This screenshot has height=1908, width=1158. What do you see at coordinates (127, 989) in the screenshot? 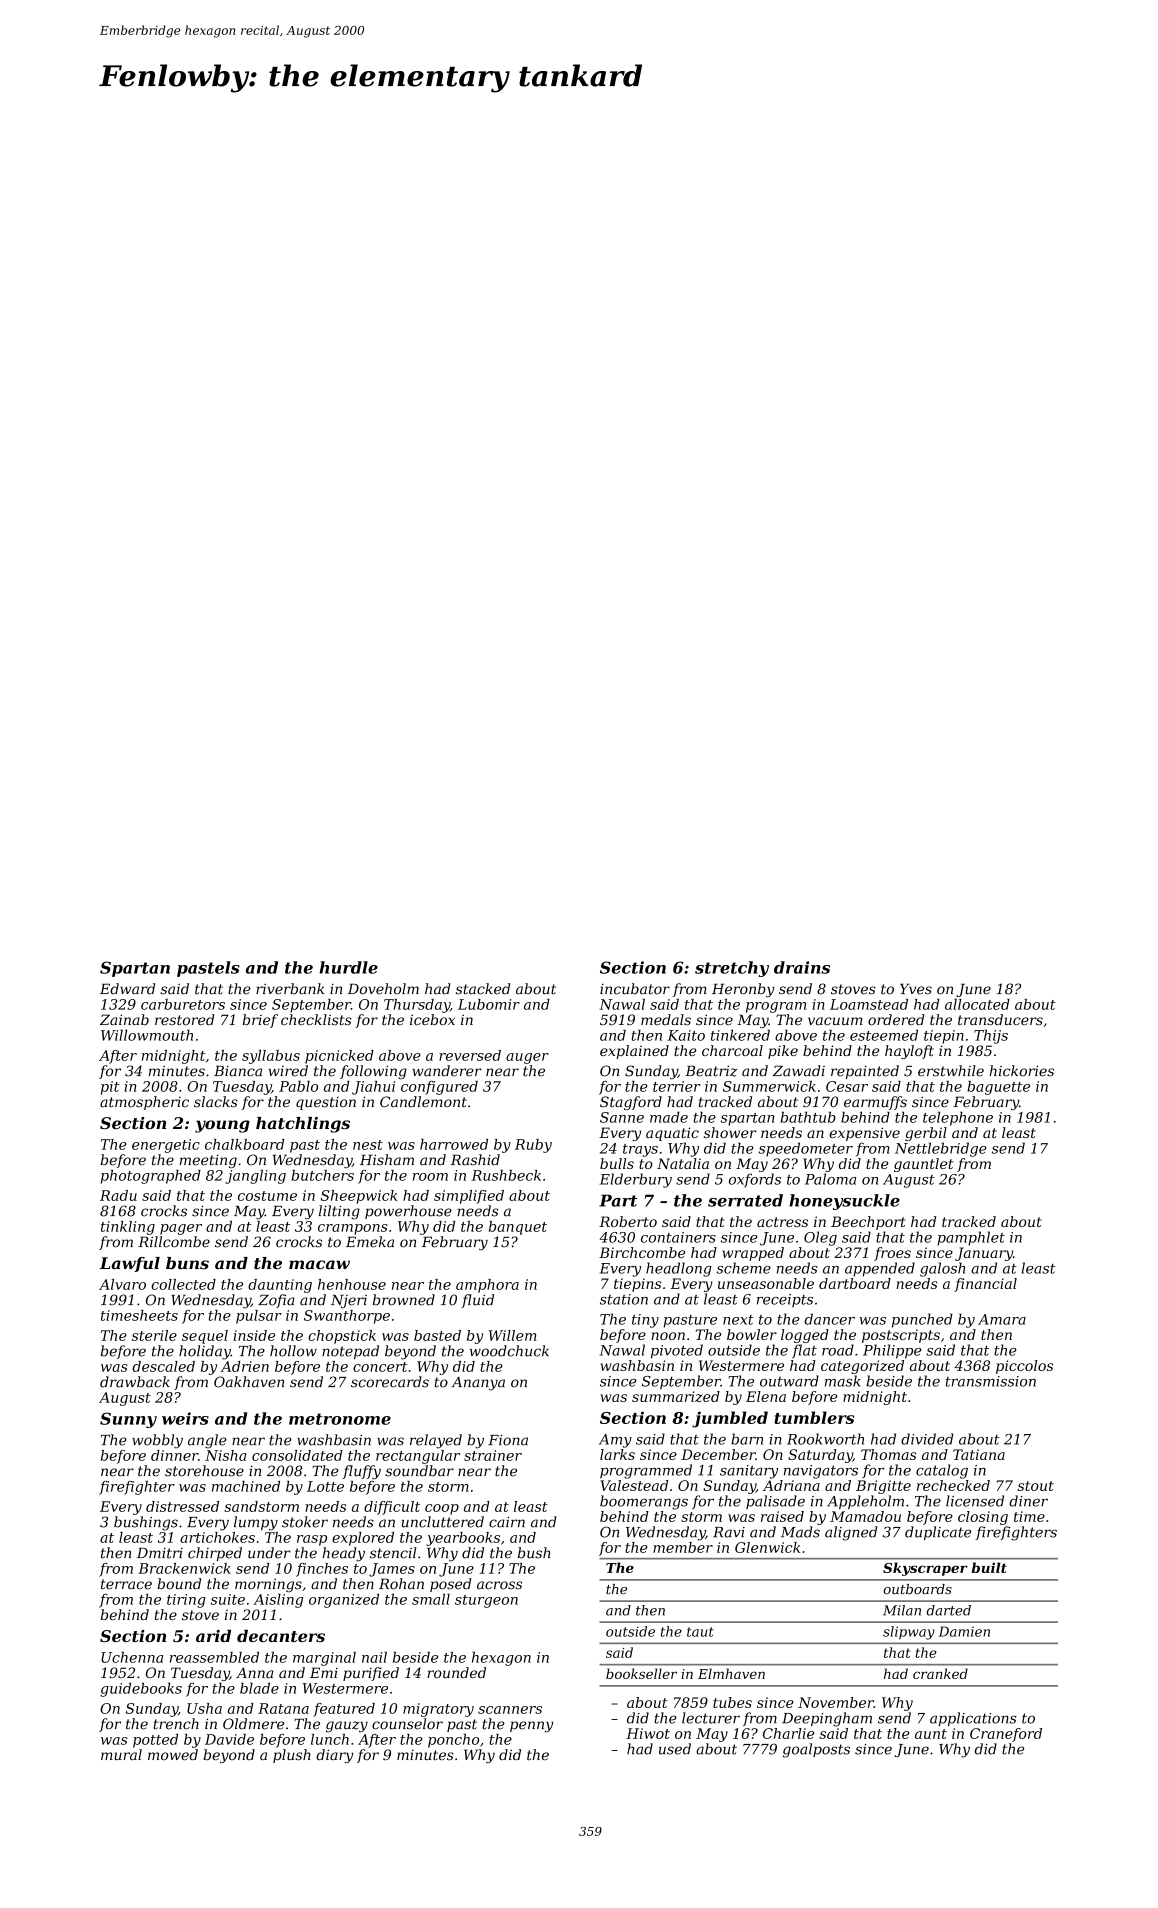
I see `Edward` at bounding box center [127, 989].
